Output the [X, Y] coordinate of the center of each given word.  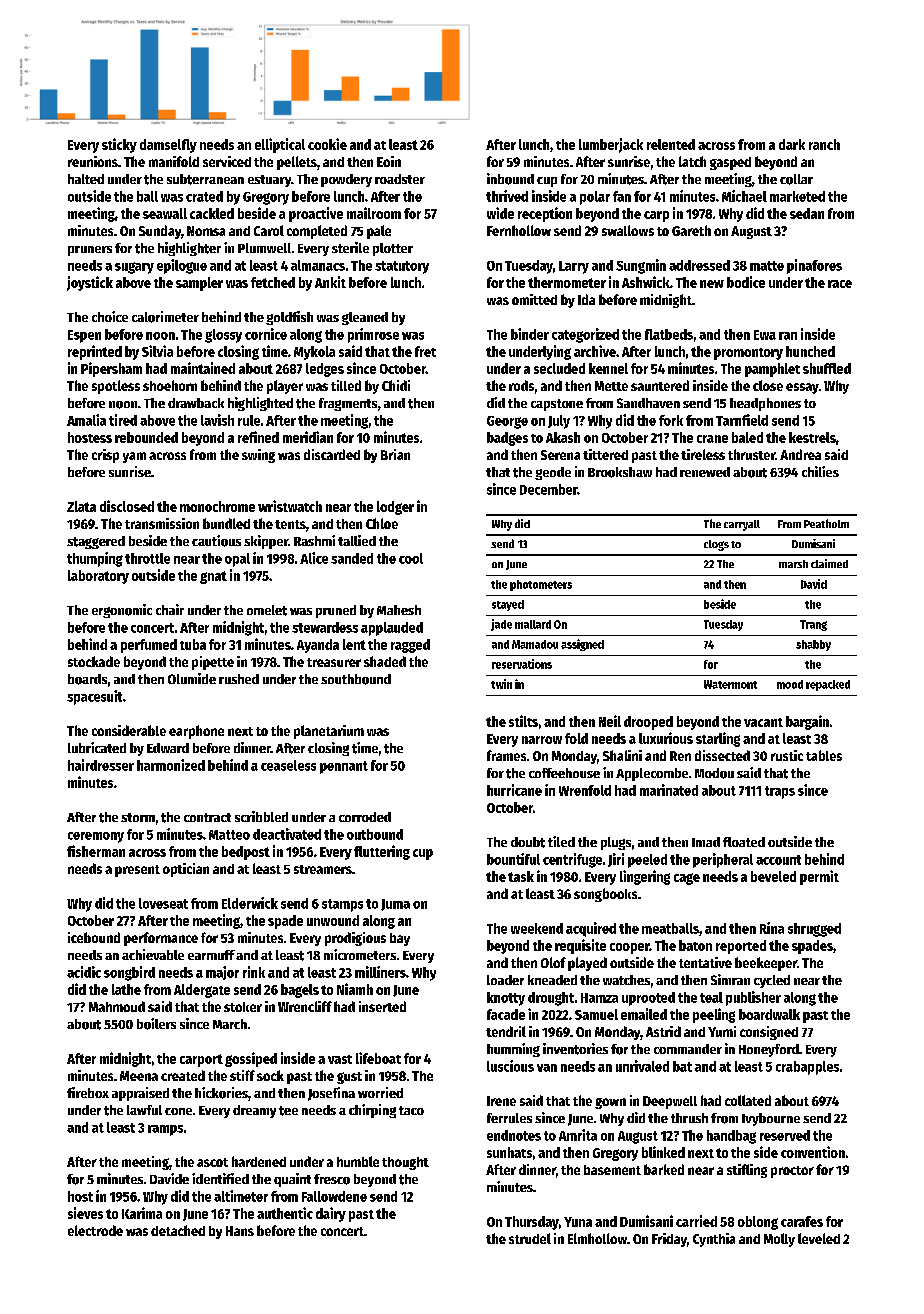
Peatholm [826, 523]
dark [792, 144]
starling [718, 739]
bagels [300, 991]
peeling [714, 1015]
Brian [395, 454]
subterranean [205, 179]
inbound [510, 179]
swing [258, 456]
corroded [365, 817]
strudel [530, 1238]
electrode [95, 1230]
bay [400, 939]
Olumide [192, 678]
